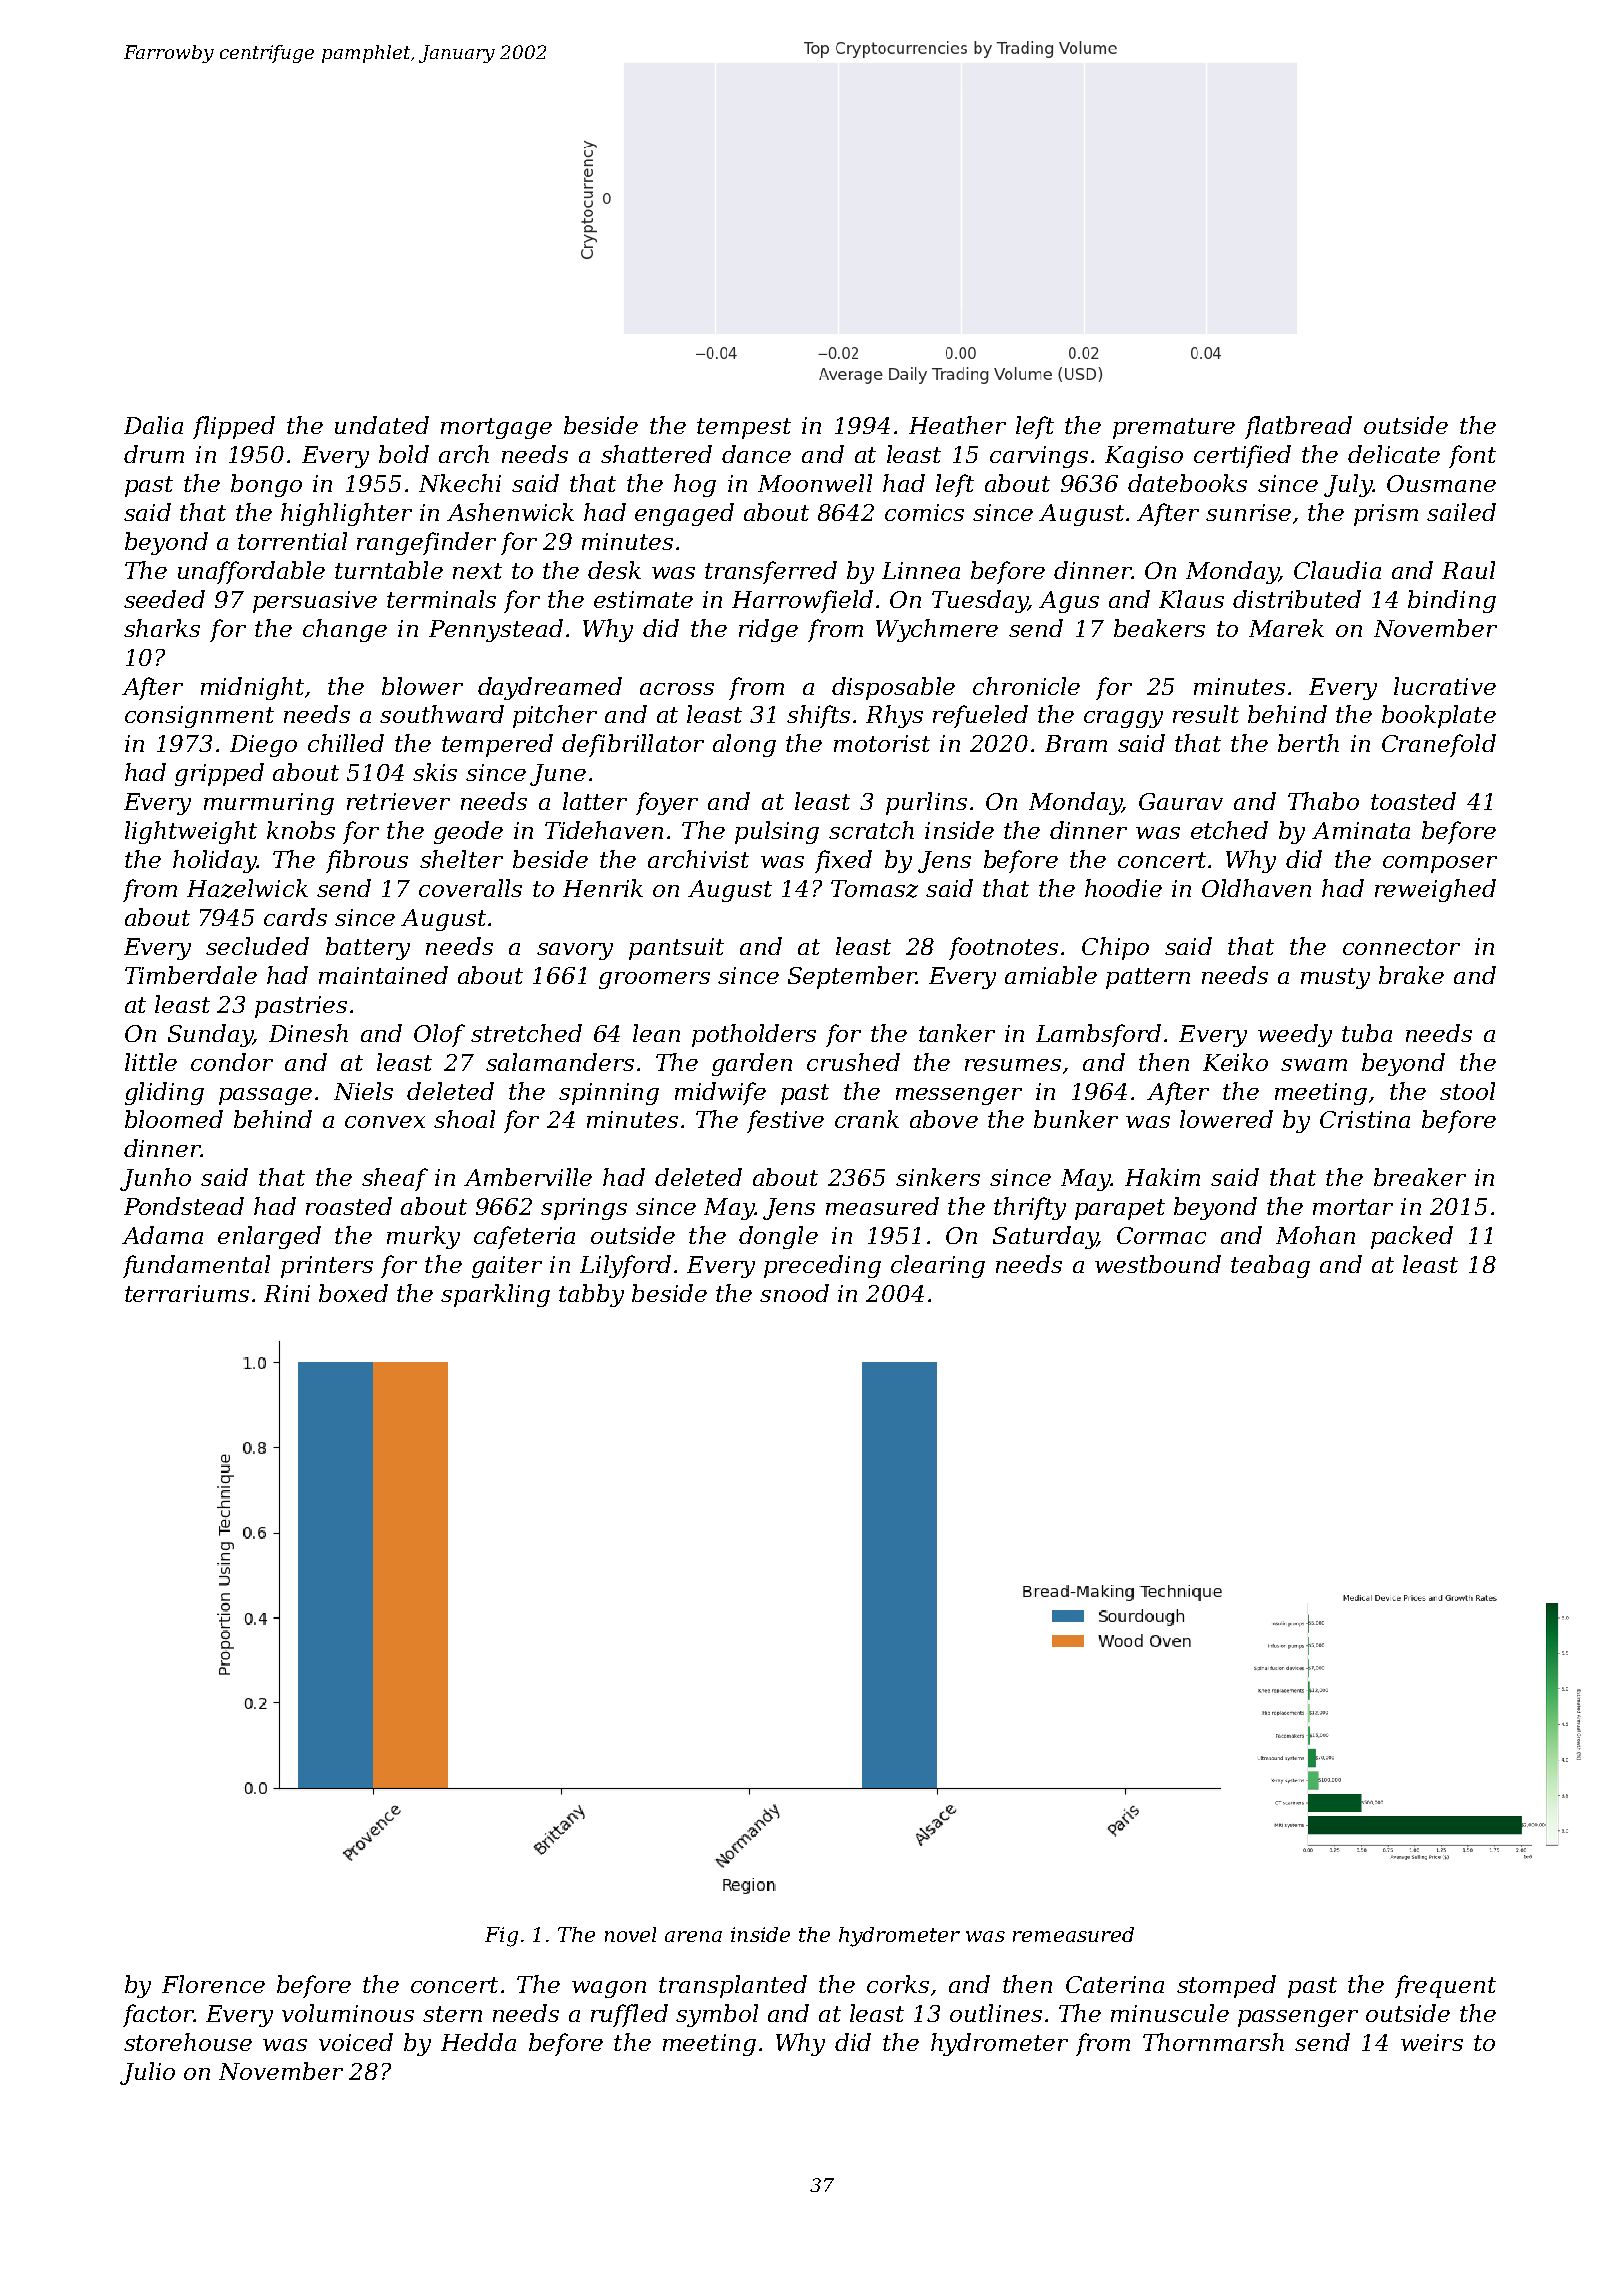 The image size is (1620, 2292). Describe the element at coordinates (654, 980) in the screenshot. I see `groomers` at that location.
